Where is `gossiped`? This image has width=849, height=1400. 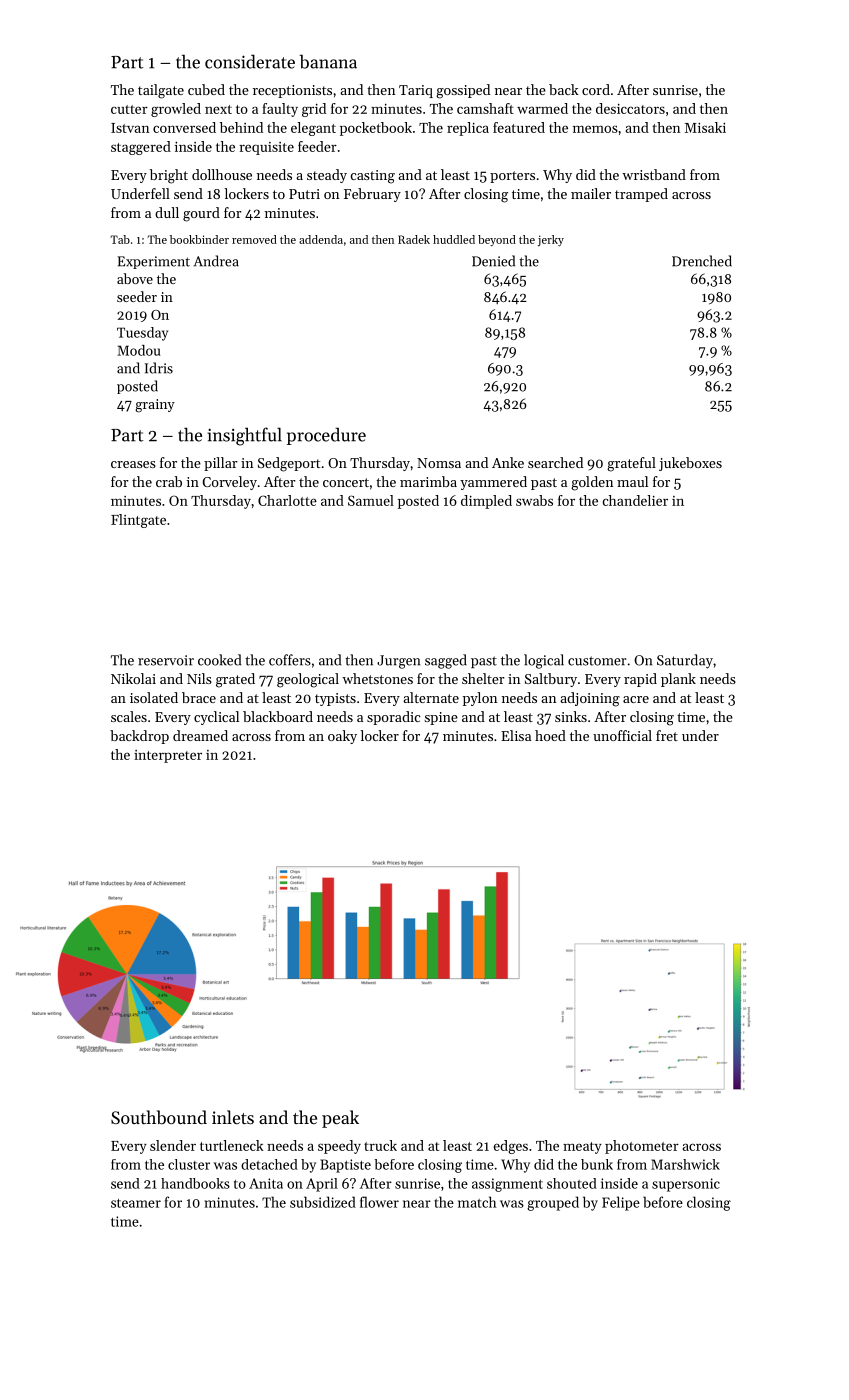
gossiped is located at coordinates (463, 91).
